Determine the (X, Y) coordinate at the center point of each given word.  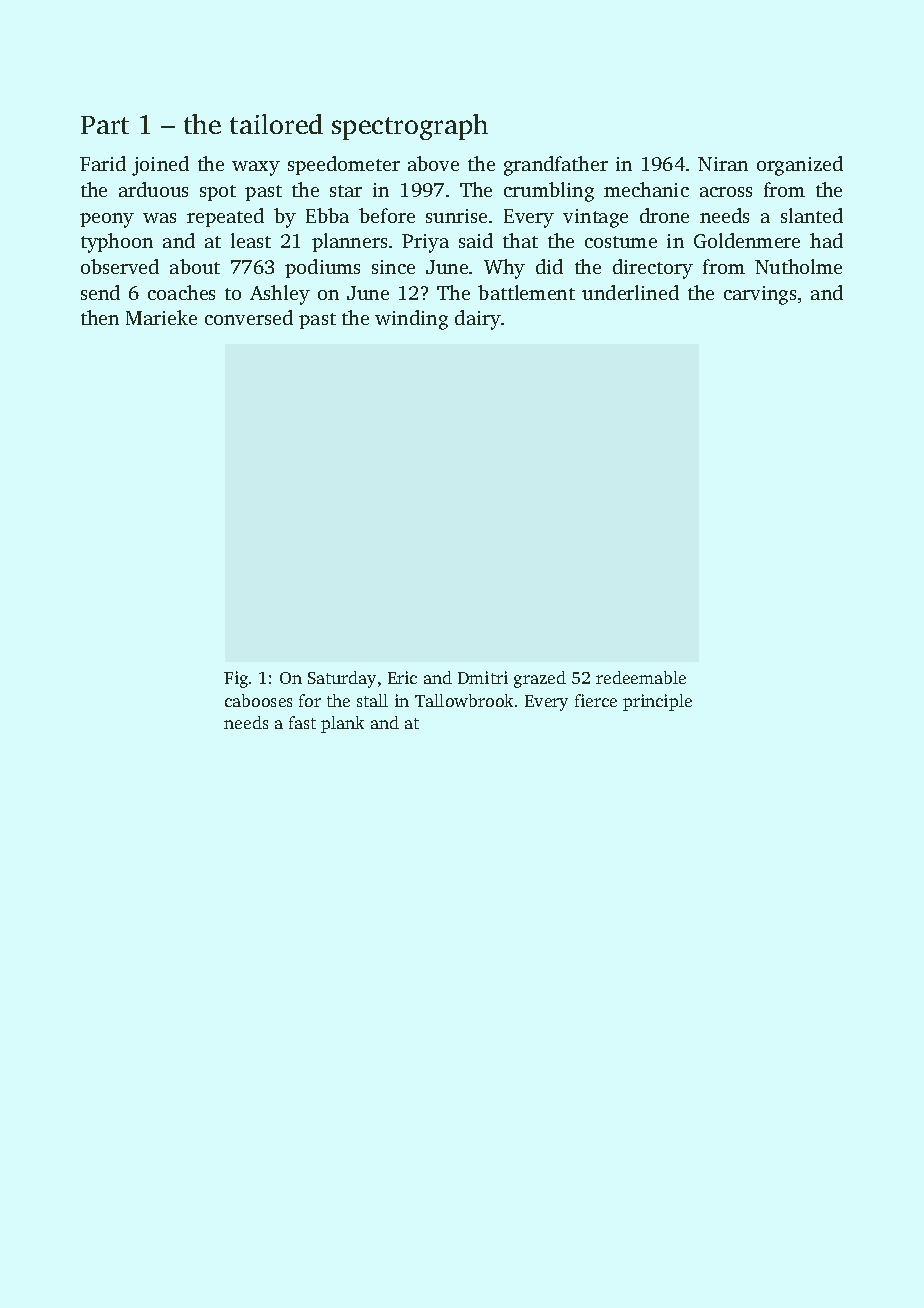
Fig (236, 679)
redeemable (641, 677)
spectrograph (410, 127)
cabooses (258, 700)
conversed (249, 317)
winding (411, 320)
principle (657, 702)
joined (160, 166)
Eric (402, 677)
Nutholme (798, 266)
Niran (723, 164)
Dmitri (483, 677)
